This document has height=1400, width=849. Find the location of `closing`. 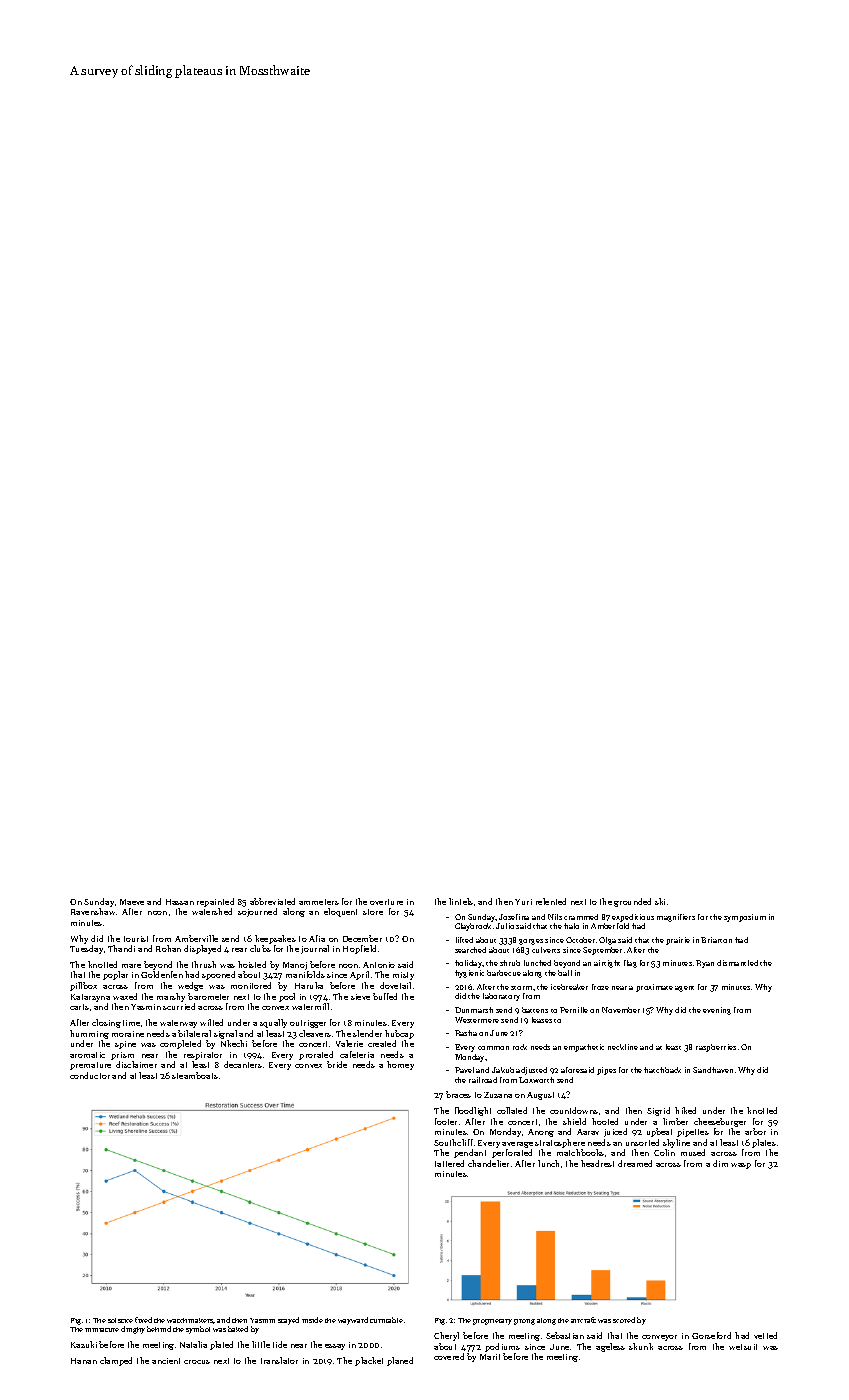

closing is located at coordinates (106, 1023).
